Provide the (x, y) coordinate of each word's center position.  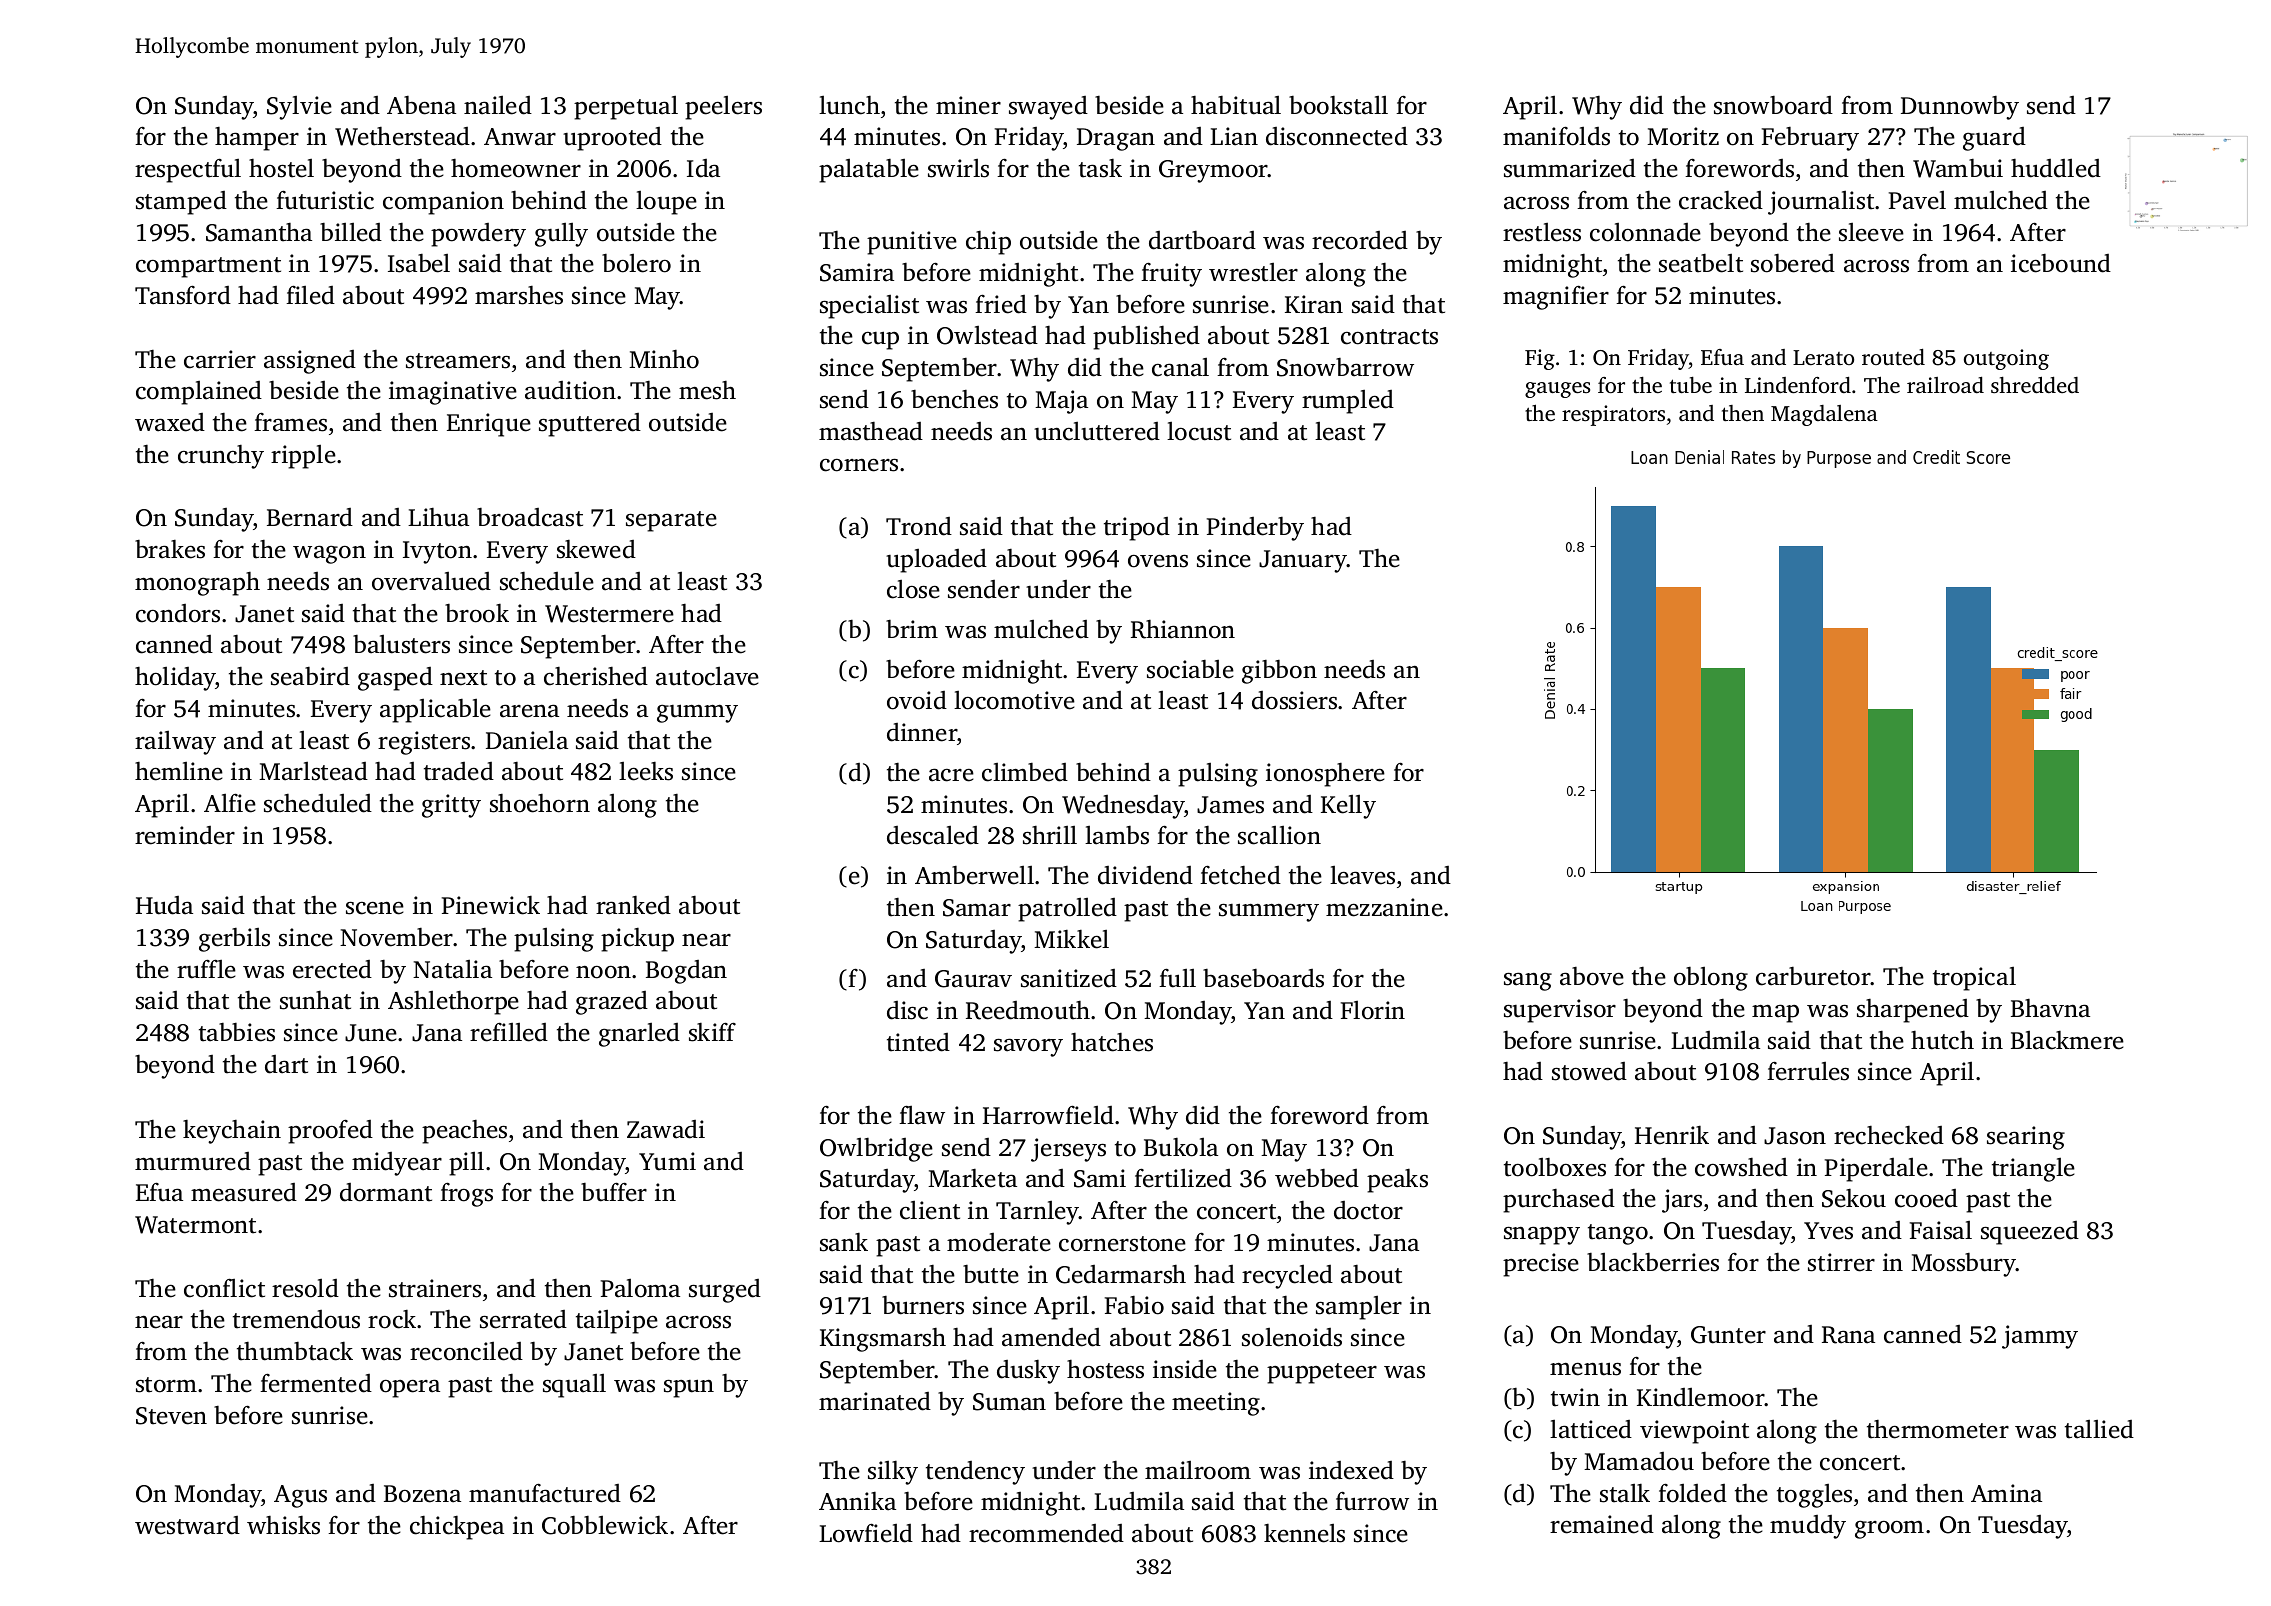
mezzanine (1384, 907)
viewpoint (1694, 1432)
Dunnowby (1960, 108)
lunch (849, 105)
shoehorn (540, 803)
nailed (498, 105)
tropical (1974, 979)
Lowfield (866, 1533)
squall (574, 1386)
